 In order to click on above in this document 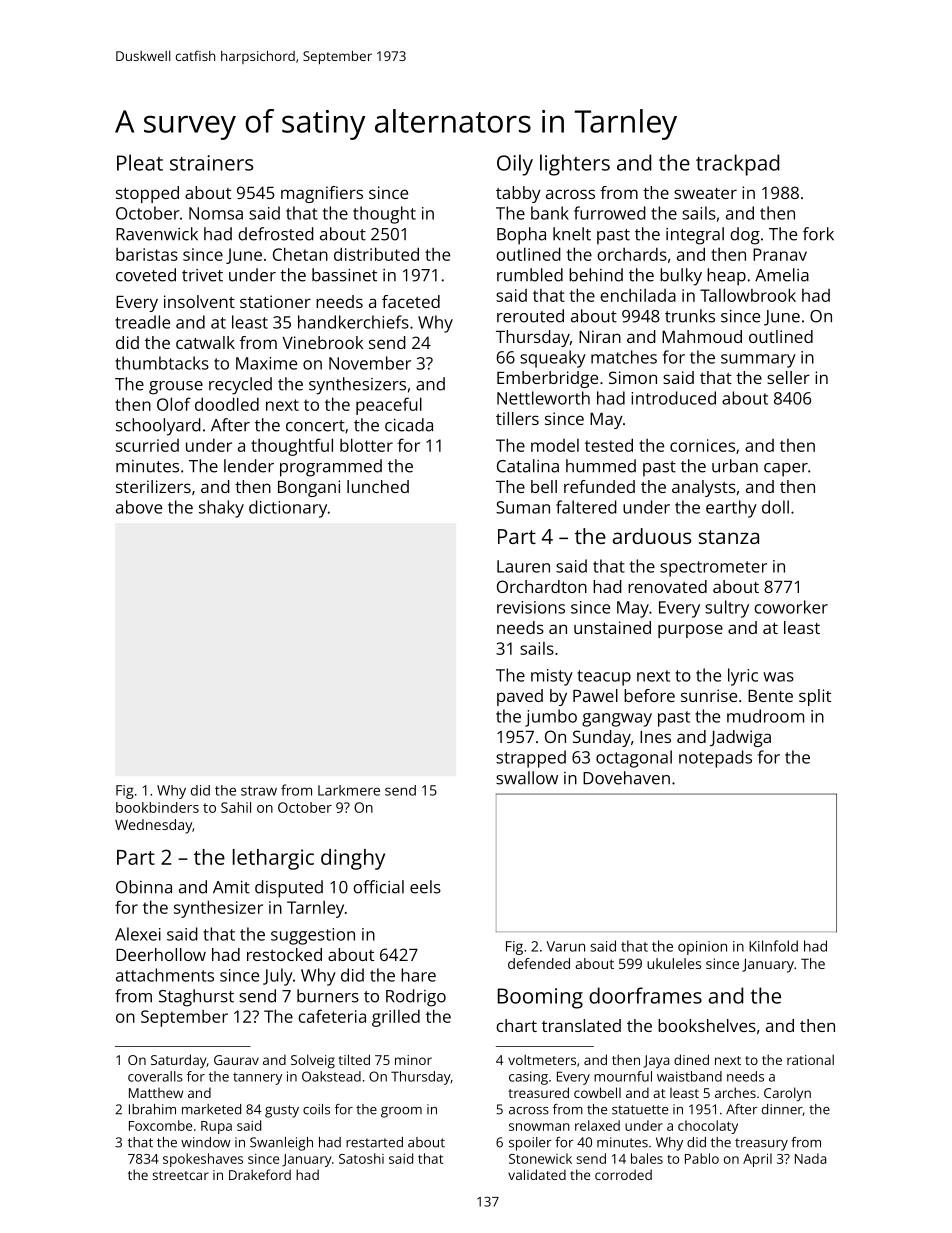, I will do `click(139, 507)`.
